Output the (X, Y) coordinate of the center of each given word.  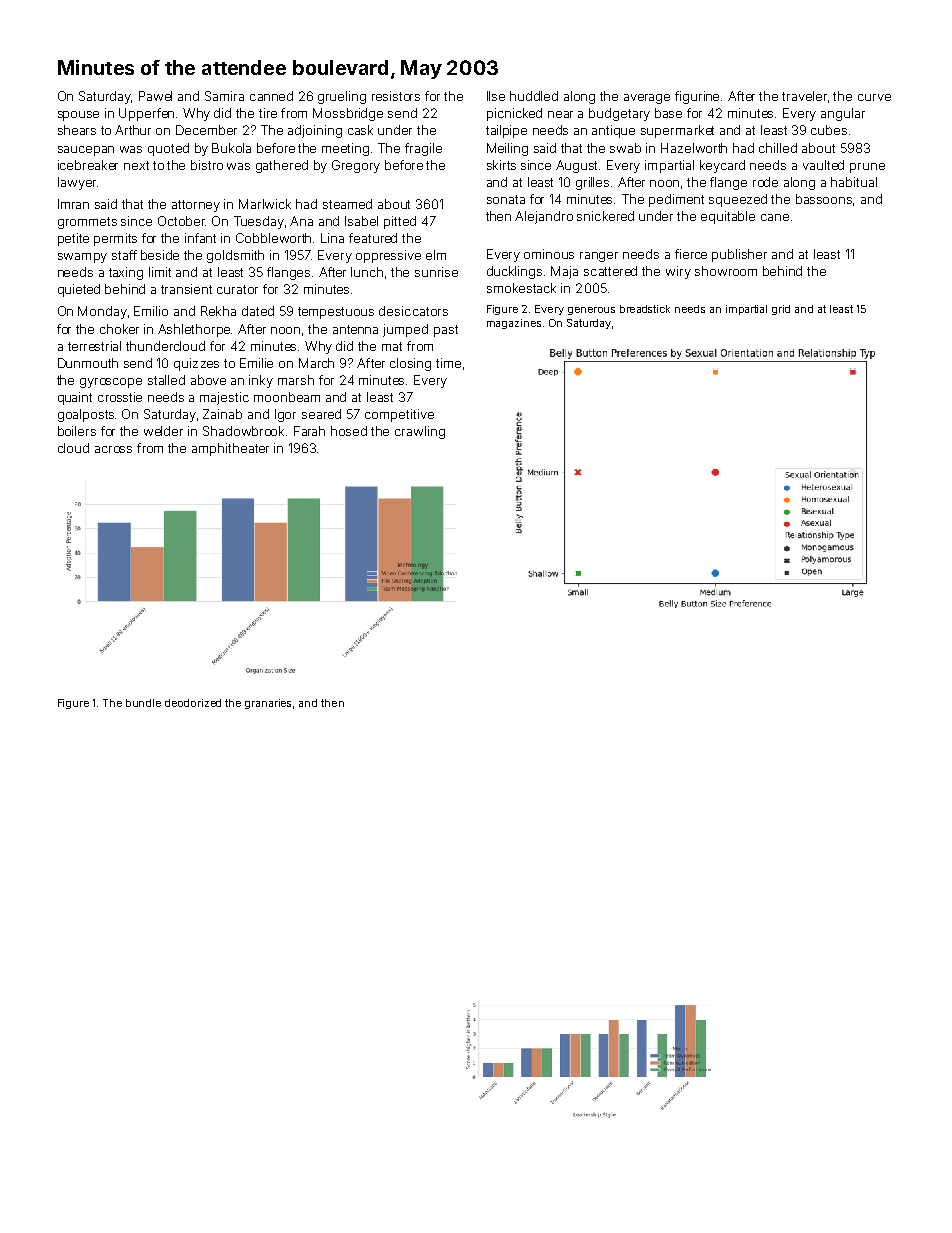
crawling (420, 432)
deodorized (193, 703)
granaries (268, 704)
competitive (399, 415)
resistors (396, 96)
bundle (143, 703)
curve (874, 97)
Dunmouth (88, 363)
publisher (739, 255)
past (446, 331)
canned (271, 96)
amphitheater (230, 449)
